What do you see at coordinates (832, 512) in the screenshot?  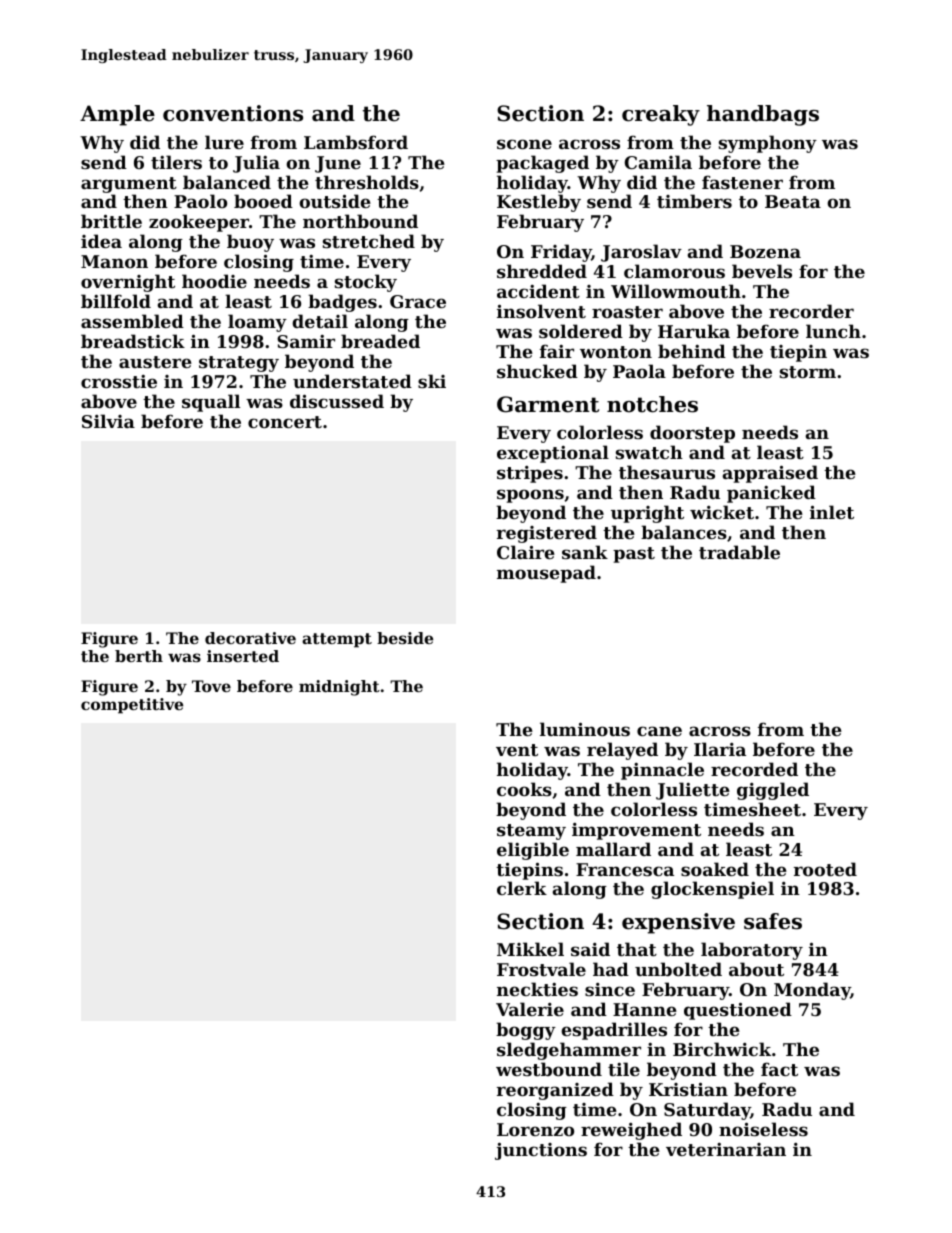 I see `inlet` at bounding box center [832, 512].
